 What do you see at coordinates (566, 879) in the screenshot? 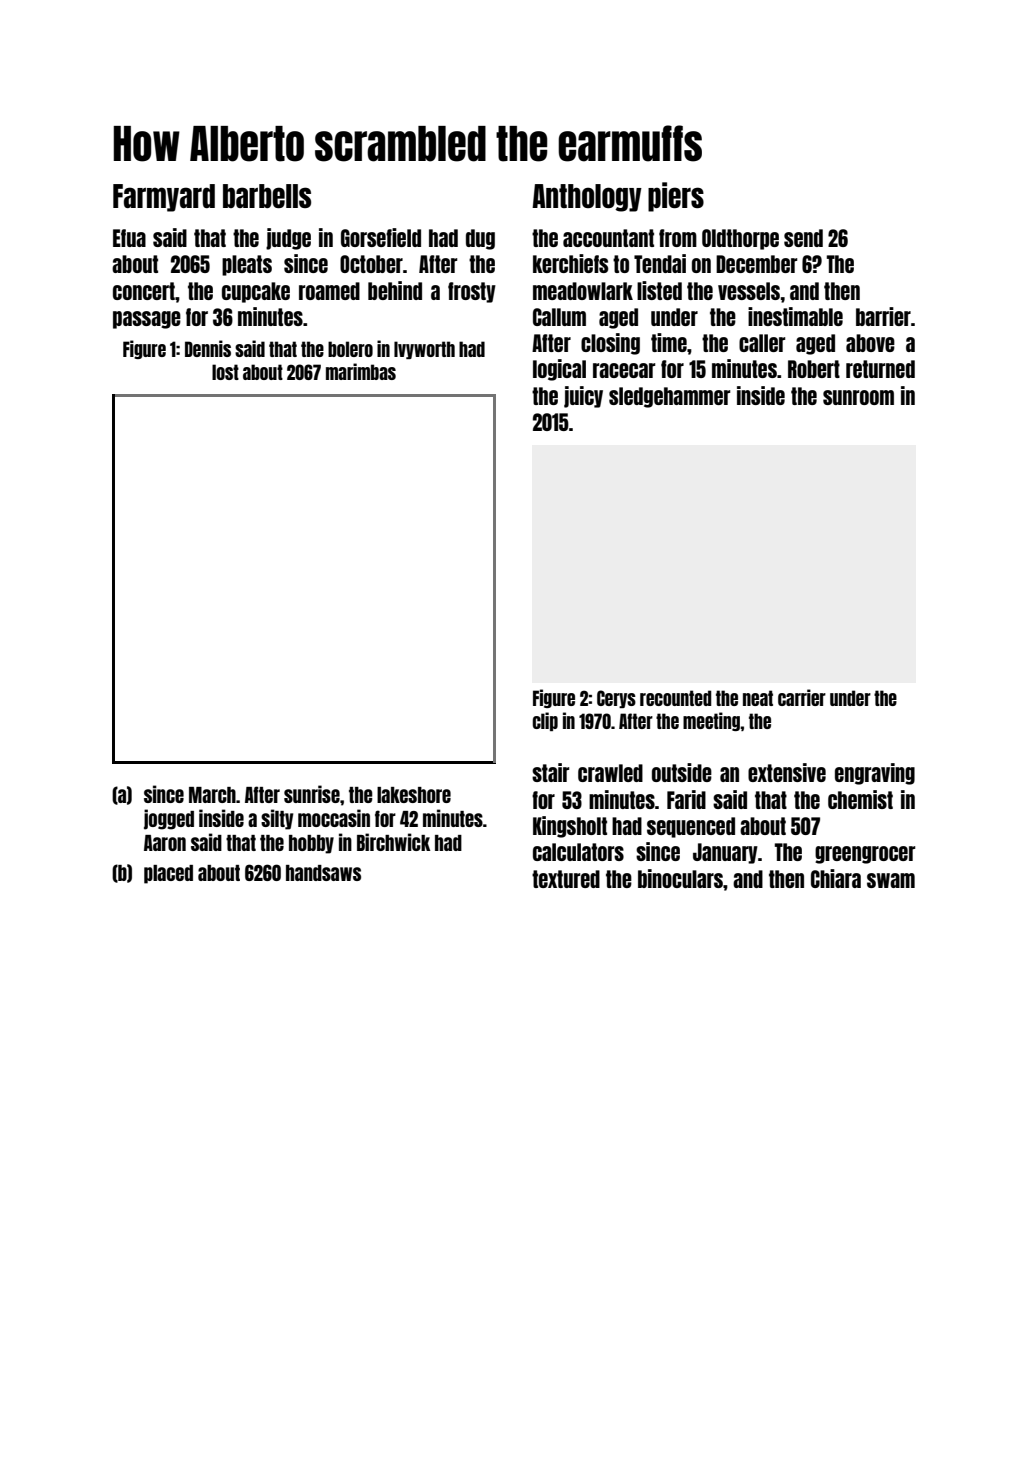
I see `textured` at bounding box center [566, 879].
